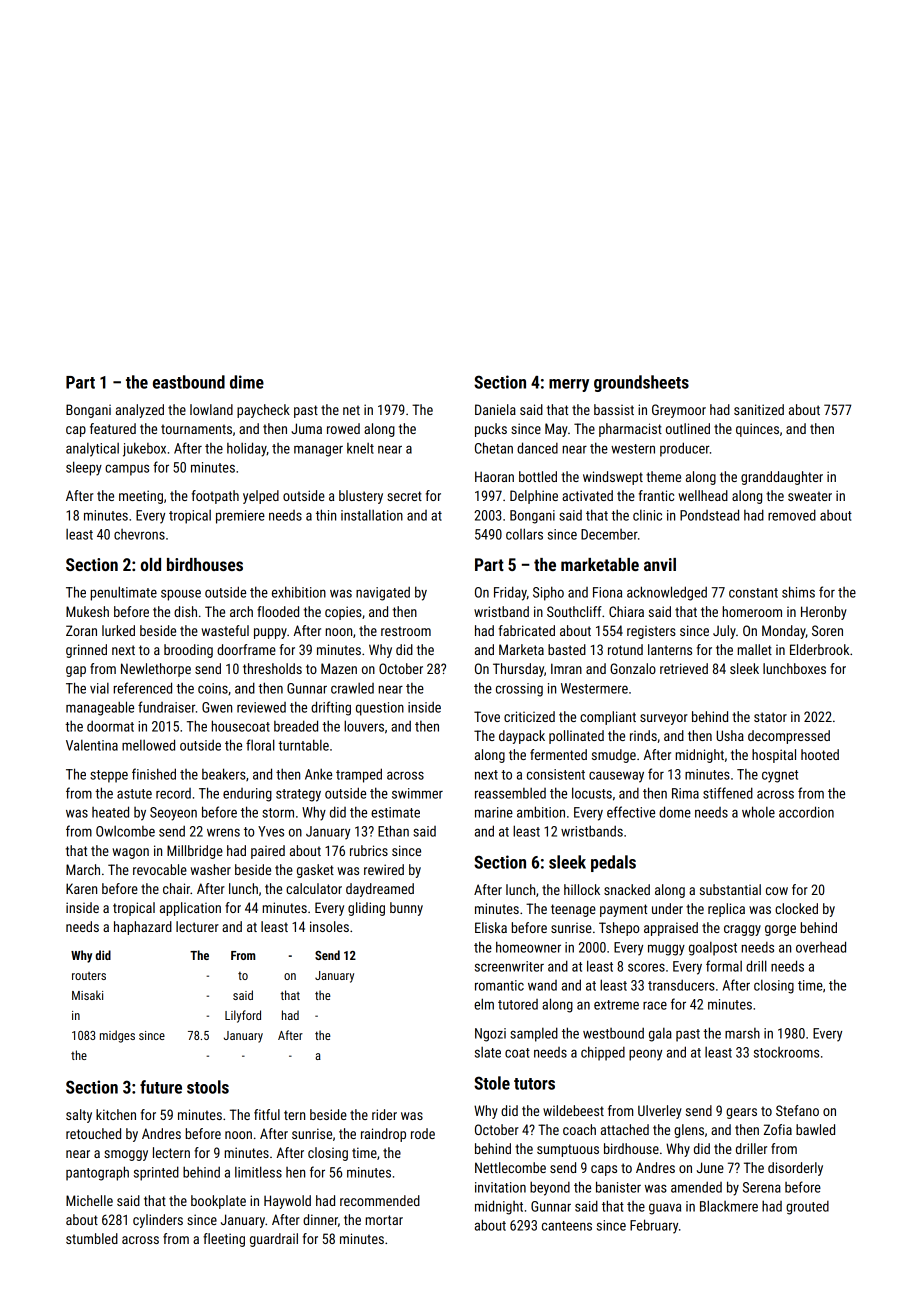  I want to click on groundsheets, so click(641, 383).
